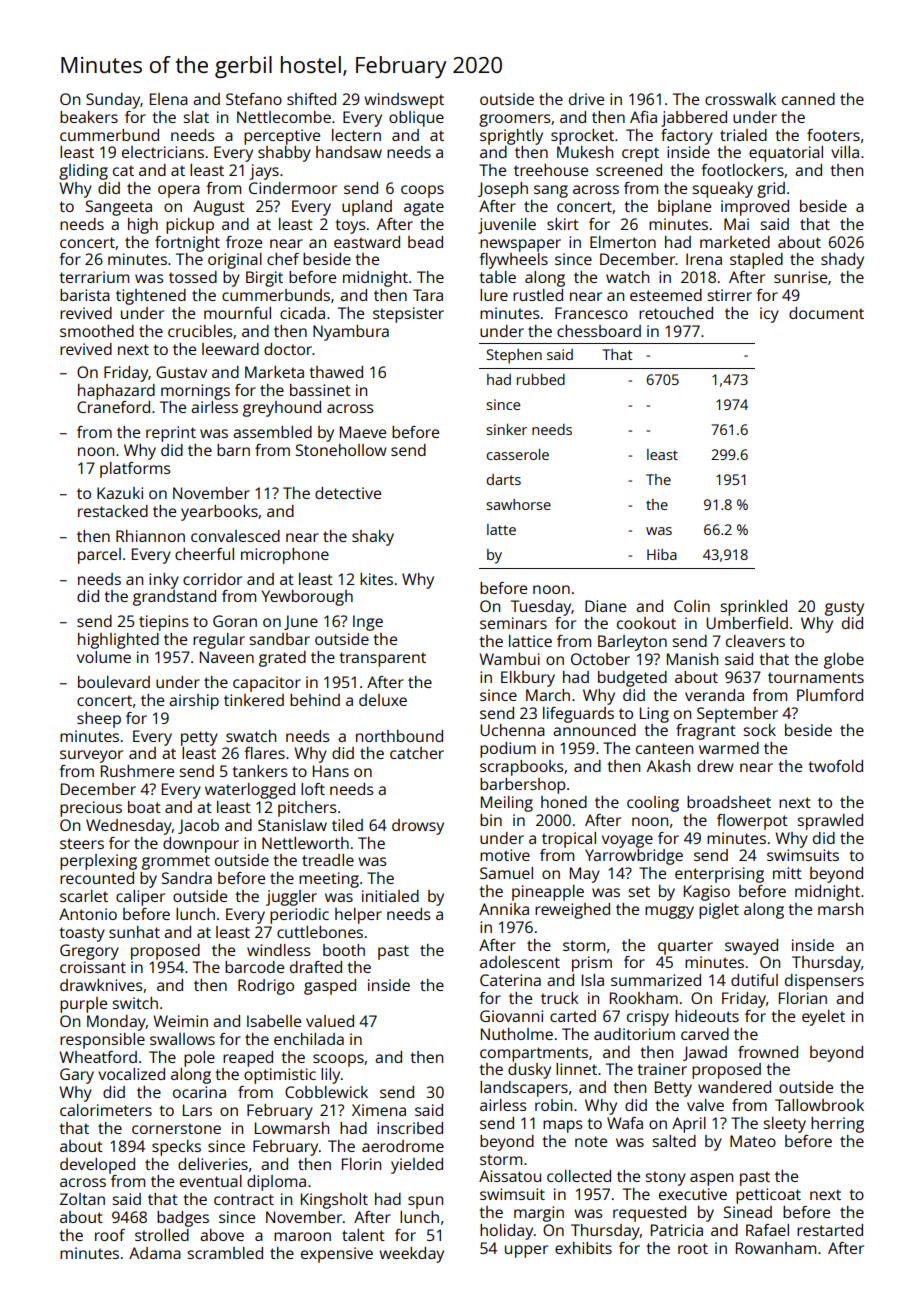 The width and height of the page is (924, 1308). Describe the element at coordinates (83, 1005) in the page. I see `purple` at that location.
